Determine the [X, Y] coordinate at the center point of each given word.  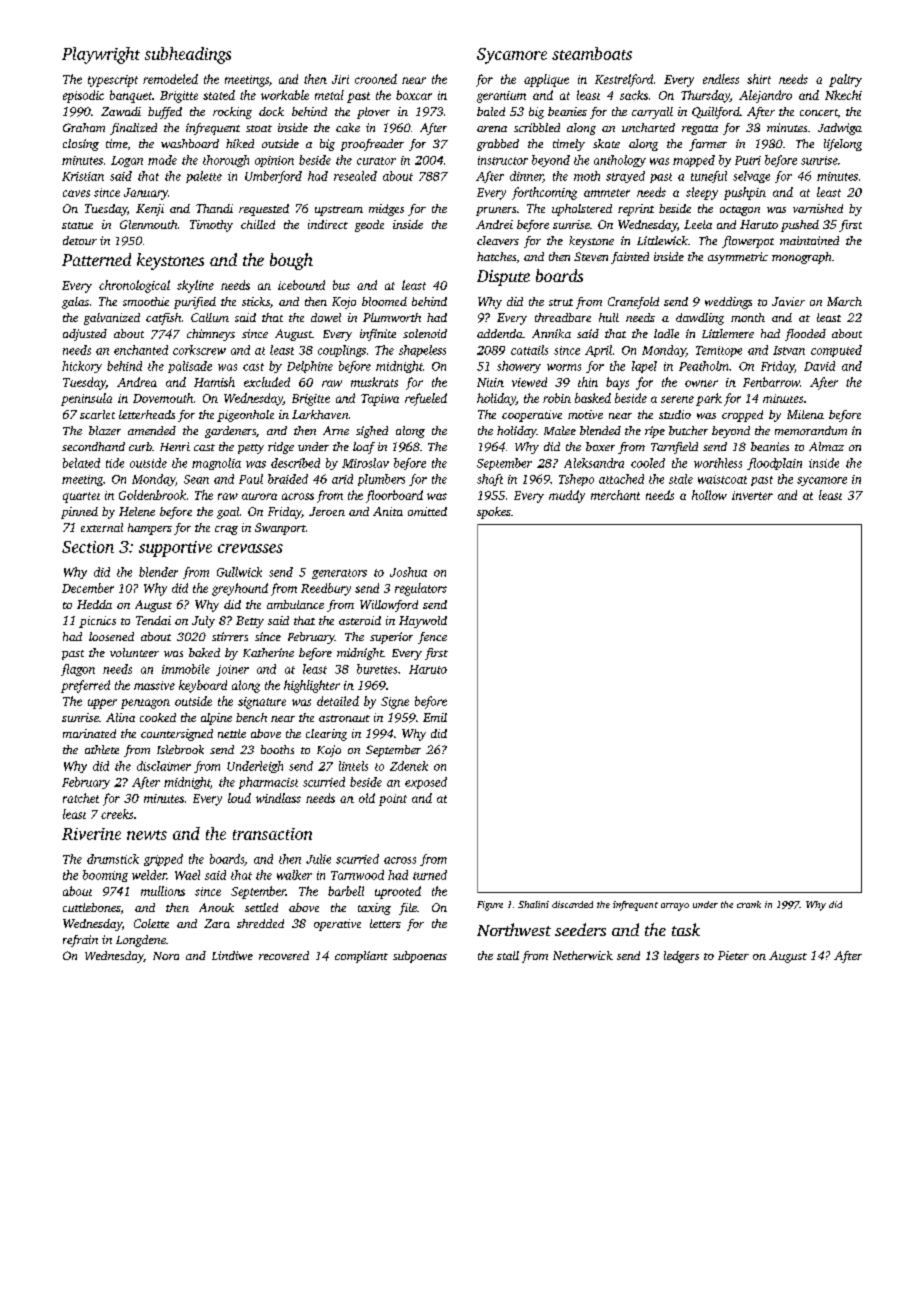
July [203, 622]
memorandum [811, 430]
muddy [567, 496]
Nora [166, 956]
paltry [845, 80]
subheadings [188, 55]
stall [508, 955]
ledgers [681, 957]
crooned [376, 79]
